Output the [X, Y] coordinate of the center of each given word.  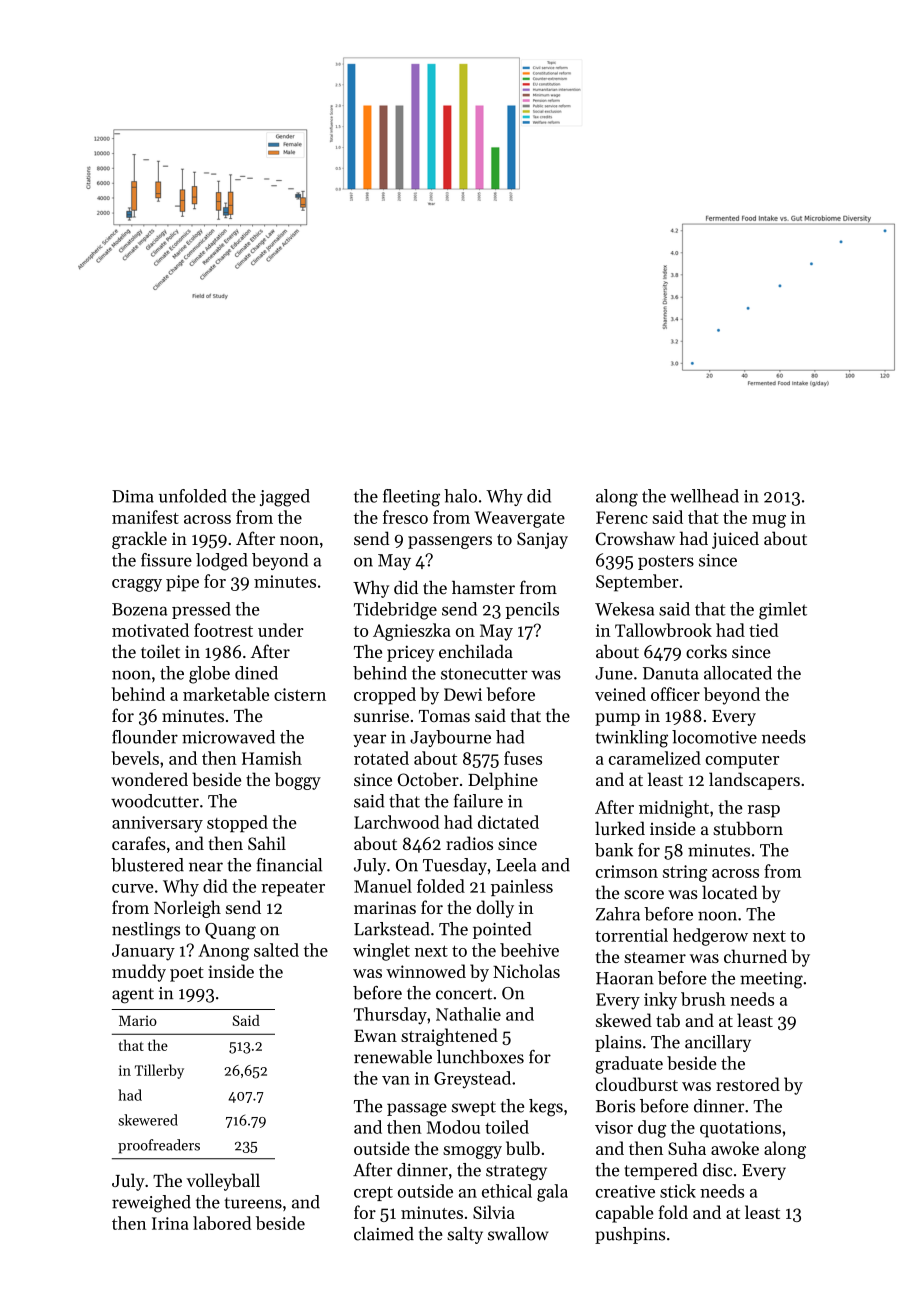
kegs [546, 1108]
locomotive [714, 737]
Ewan [375, 1035]
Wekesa [624, 609]
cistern [300, 694]
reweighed [151, 1204]
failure [478, 801]
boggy [298, 781]
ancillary [718, 1043]
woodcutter [155, 801]
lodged [221, 562]
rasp [764, 811]
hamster [483, 588]
